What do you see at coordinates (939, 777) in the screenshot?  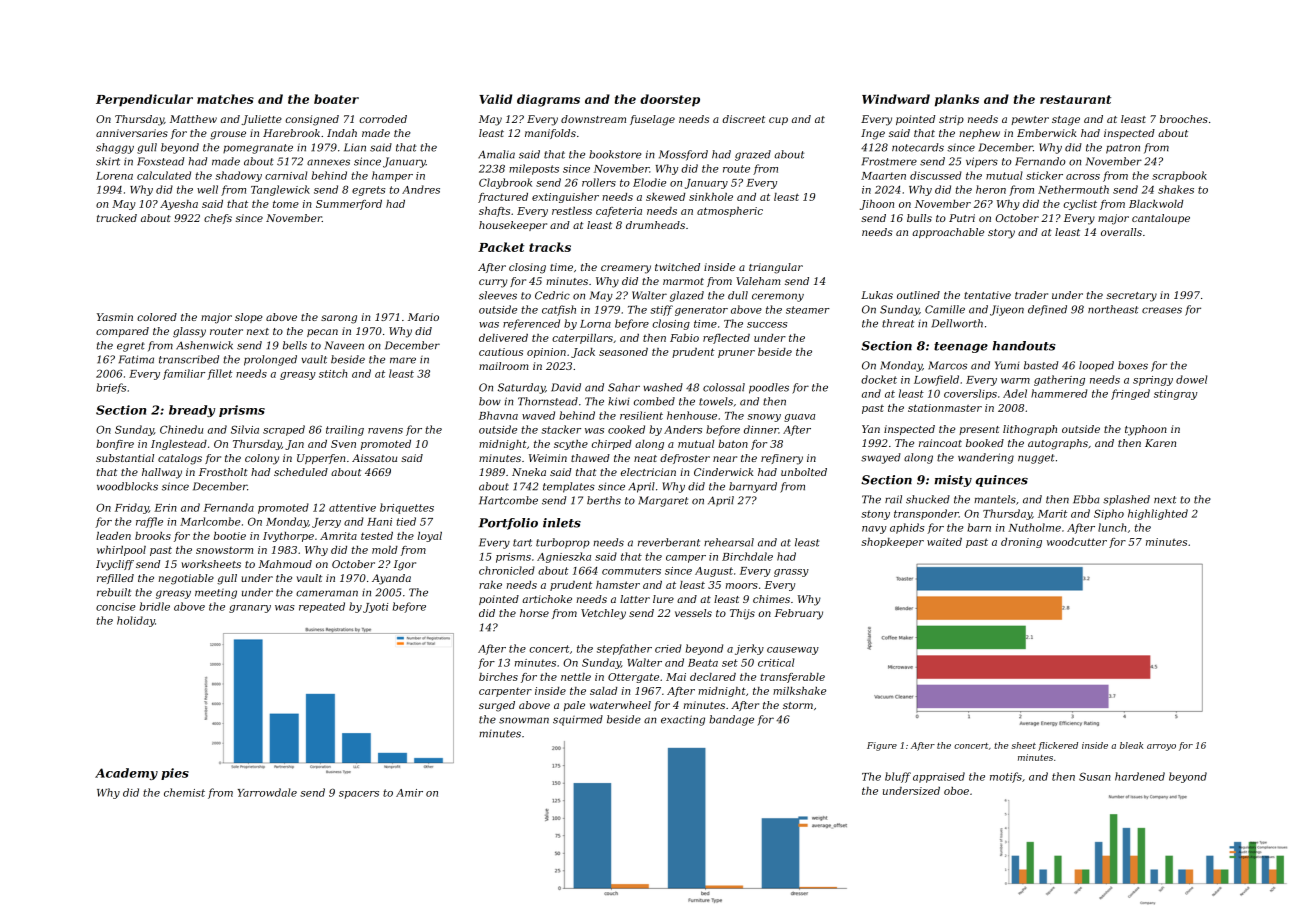 I see `appraised` at bounding box center [939, 777].
